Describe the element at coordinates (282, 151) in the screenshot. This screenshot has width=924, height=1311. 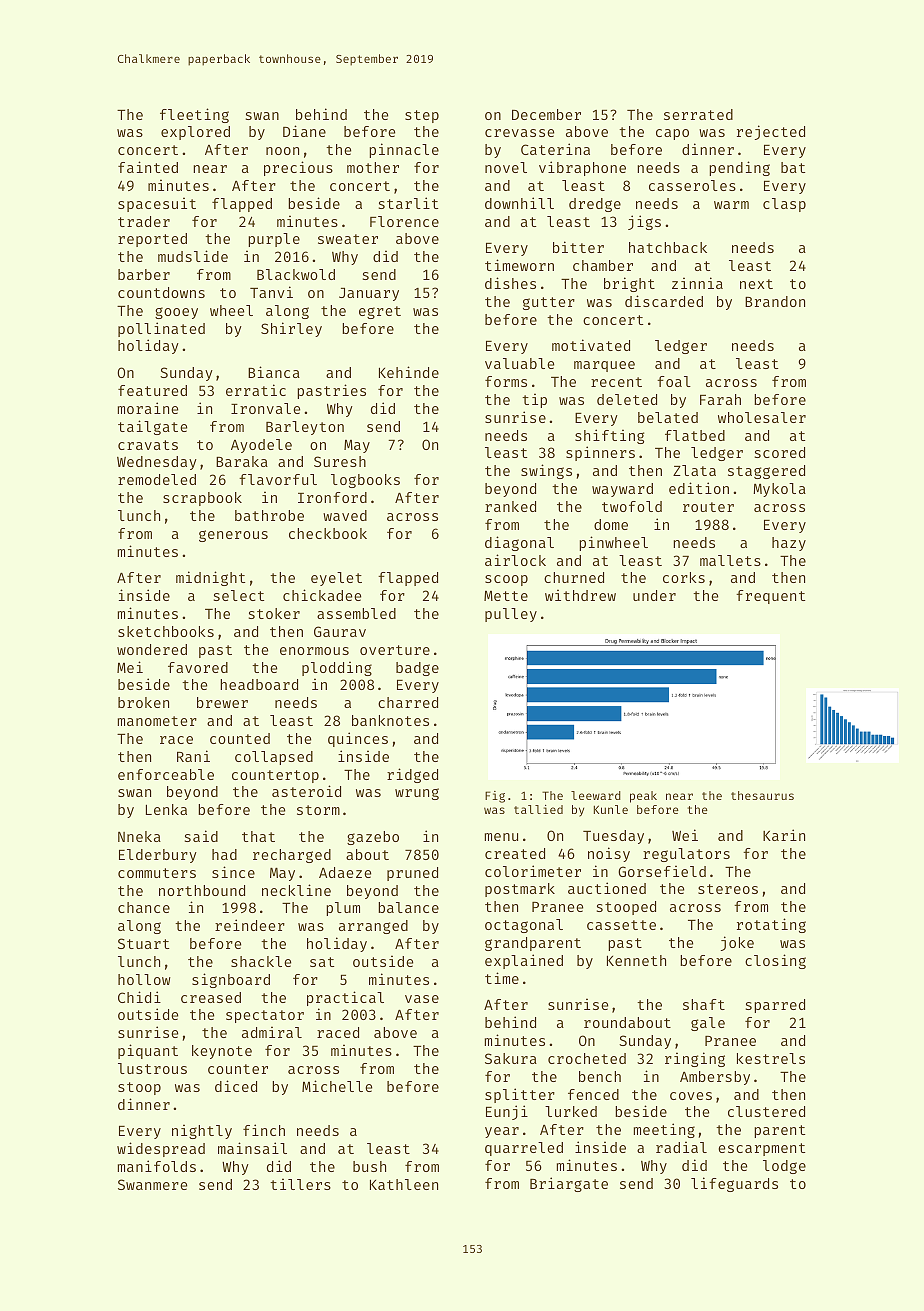
I see `noon` at that location.
